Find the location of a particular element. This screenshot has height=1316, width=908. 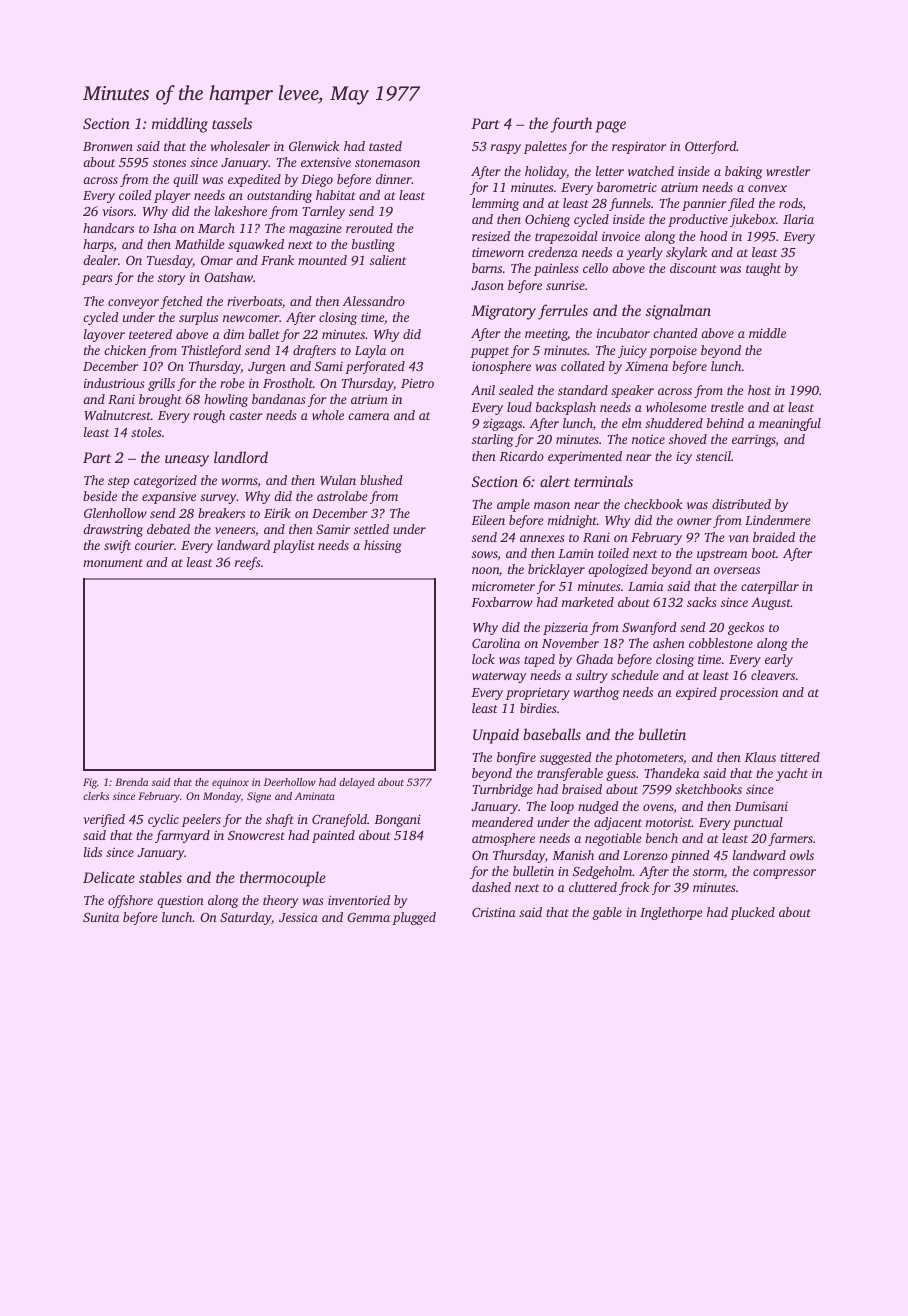

blushed is located at coordinates (381, 480).
